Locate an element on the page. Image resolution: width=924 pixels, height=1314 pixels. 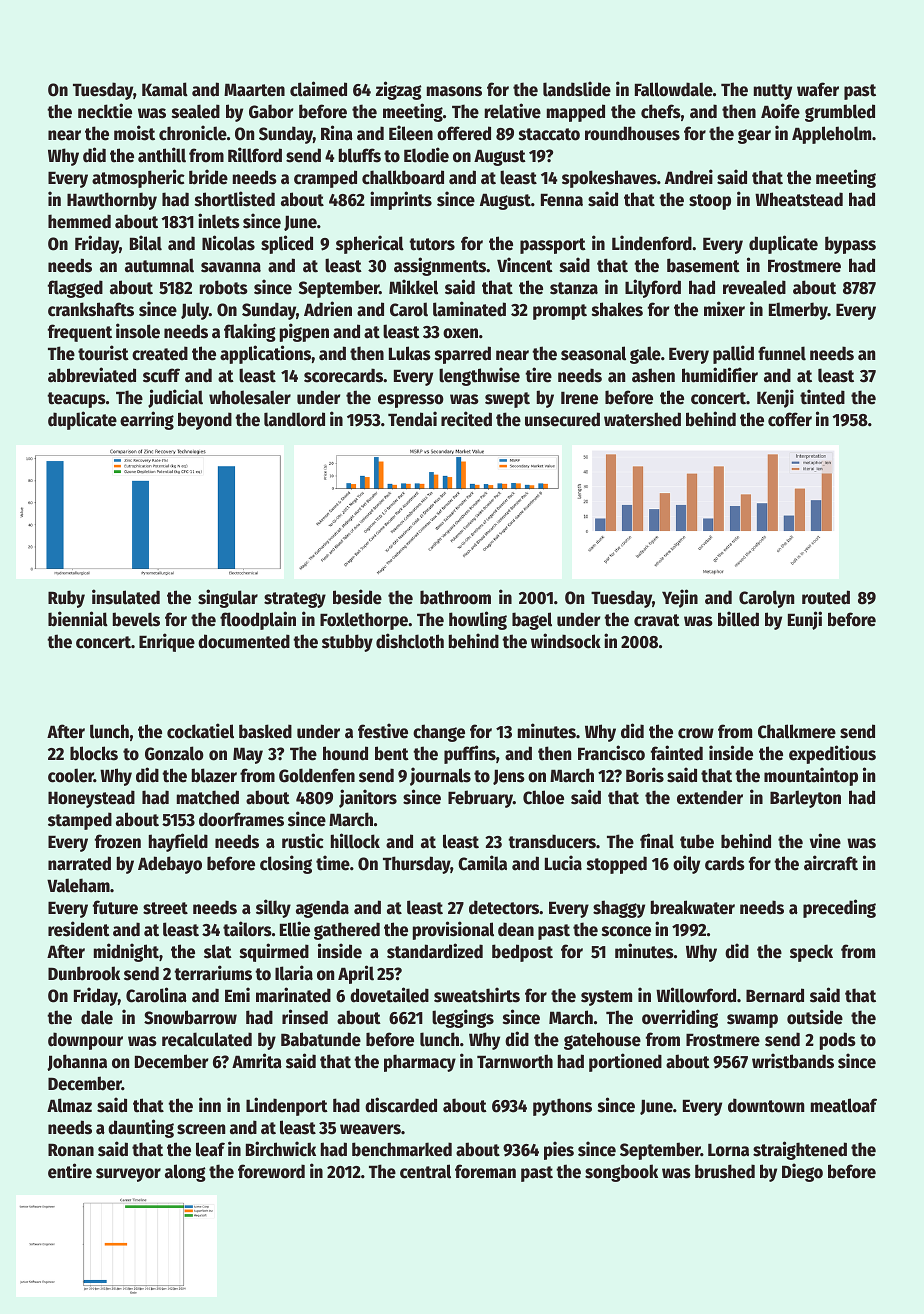
preceding is located at coordinates (839, 908).
